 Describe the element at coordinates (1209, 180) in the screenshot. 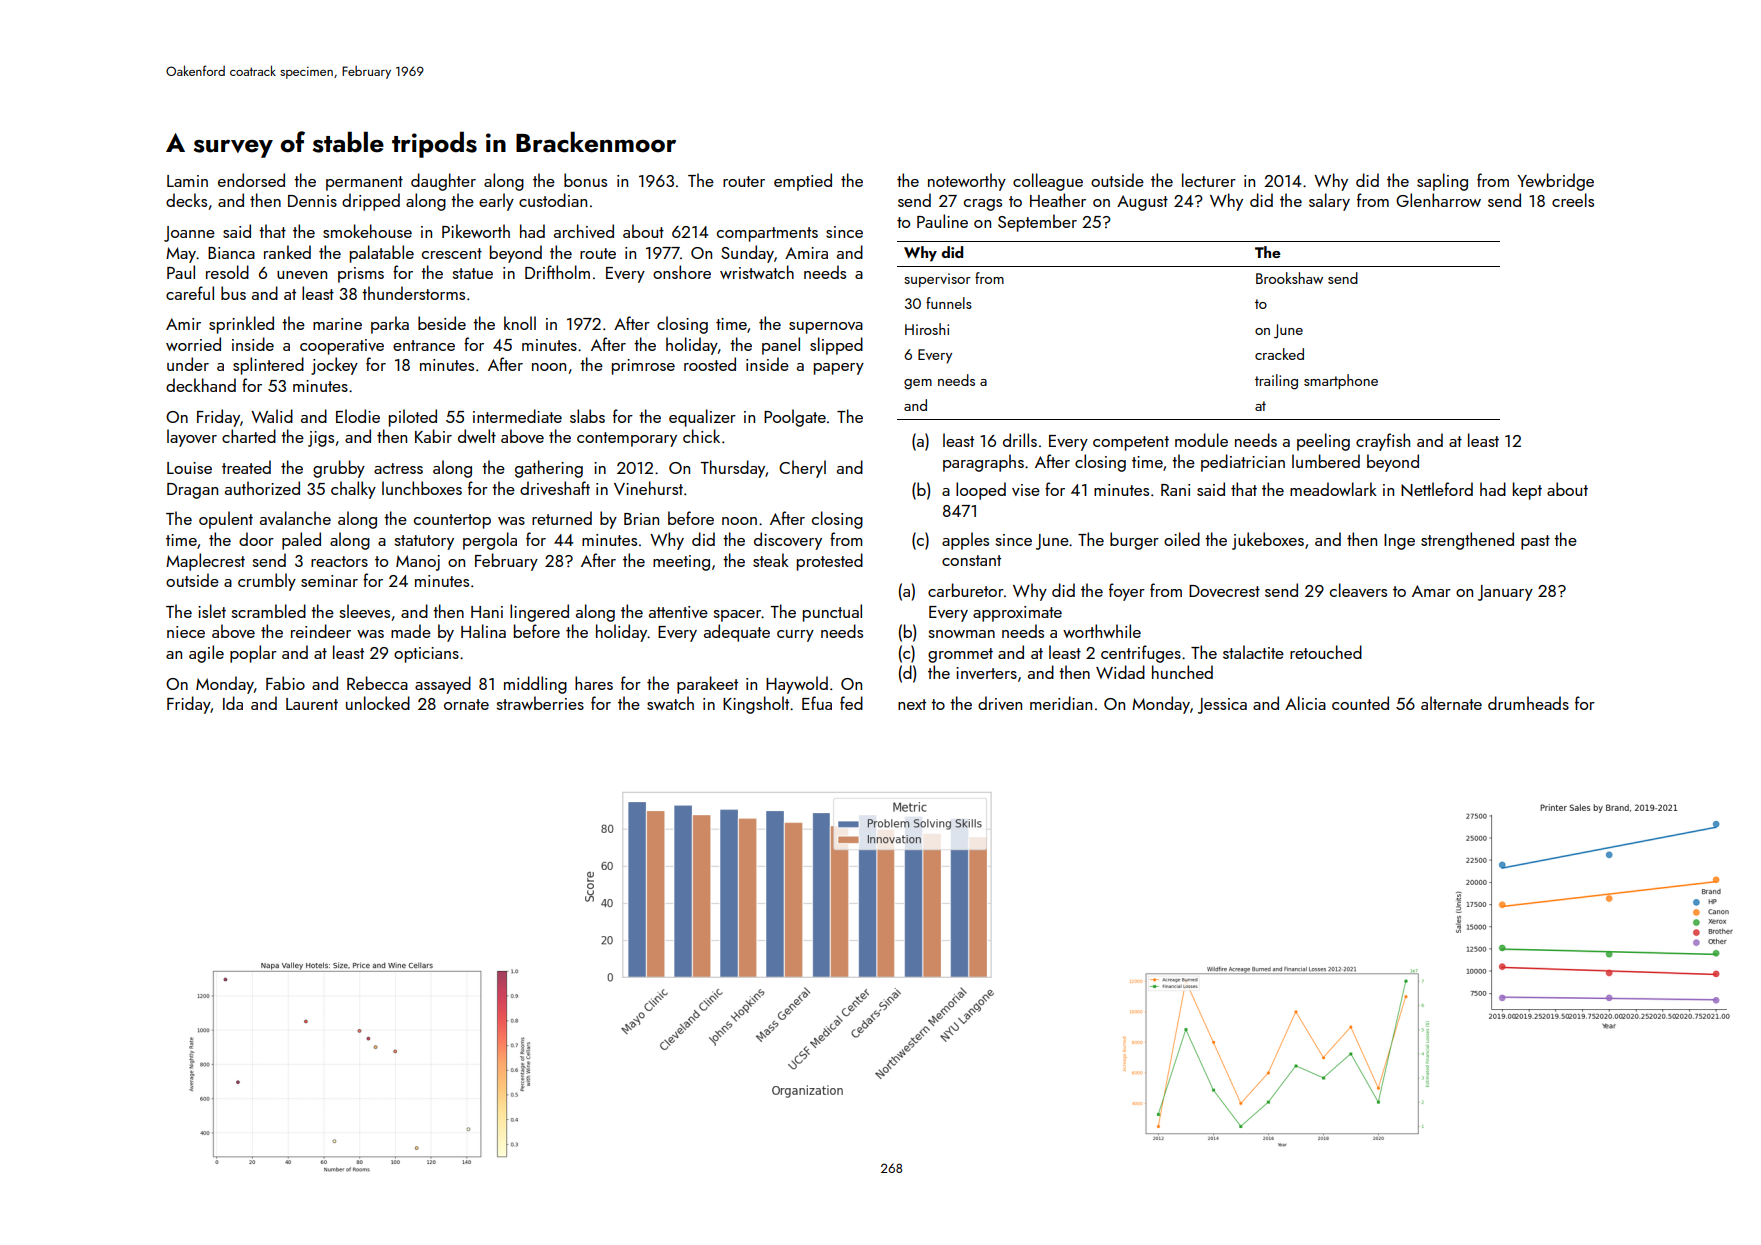

I see `lecturer` at that location.
